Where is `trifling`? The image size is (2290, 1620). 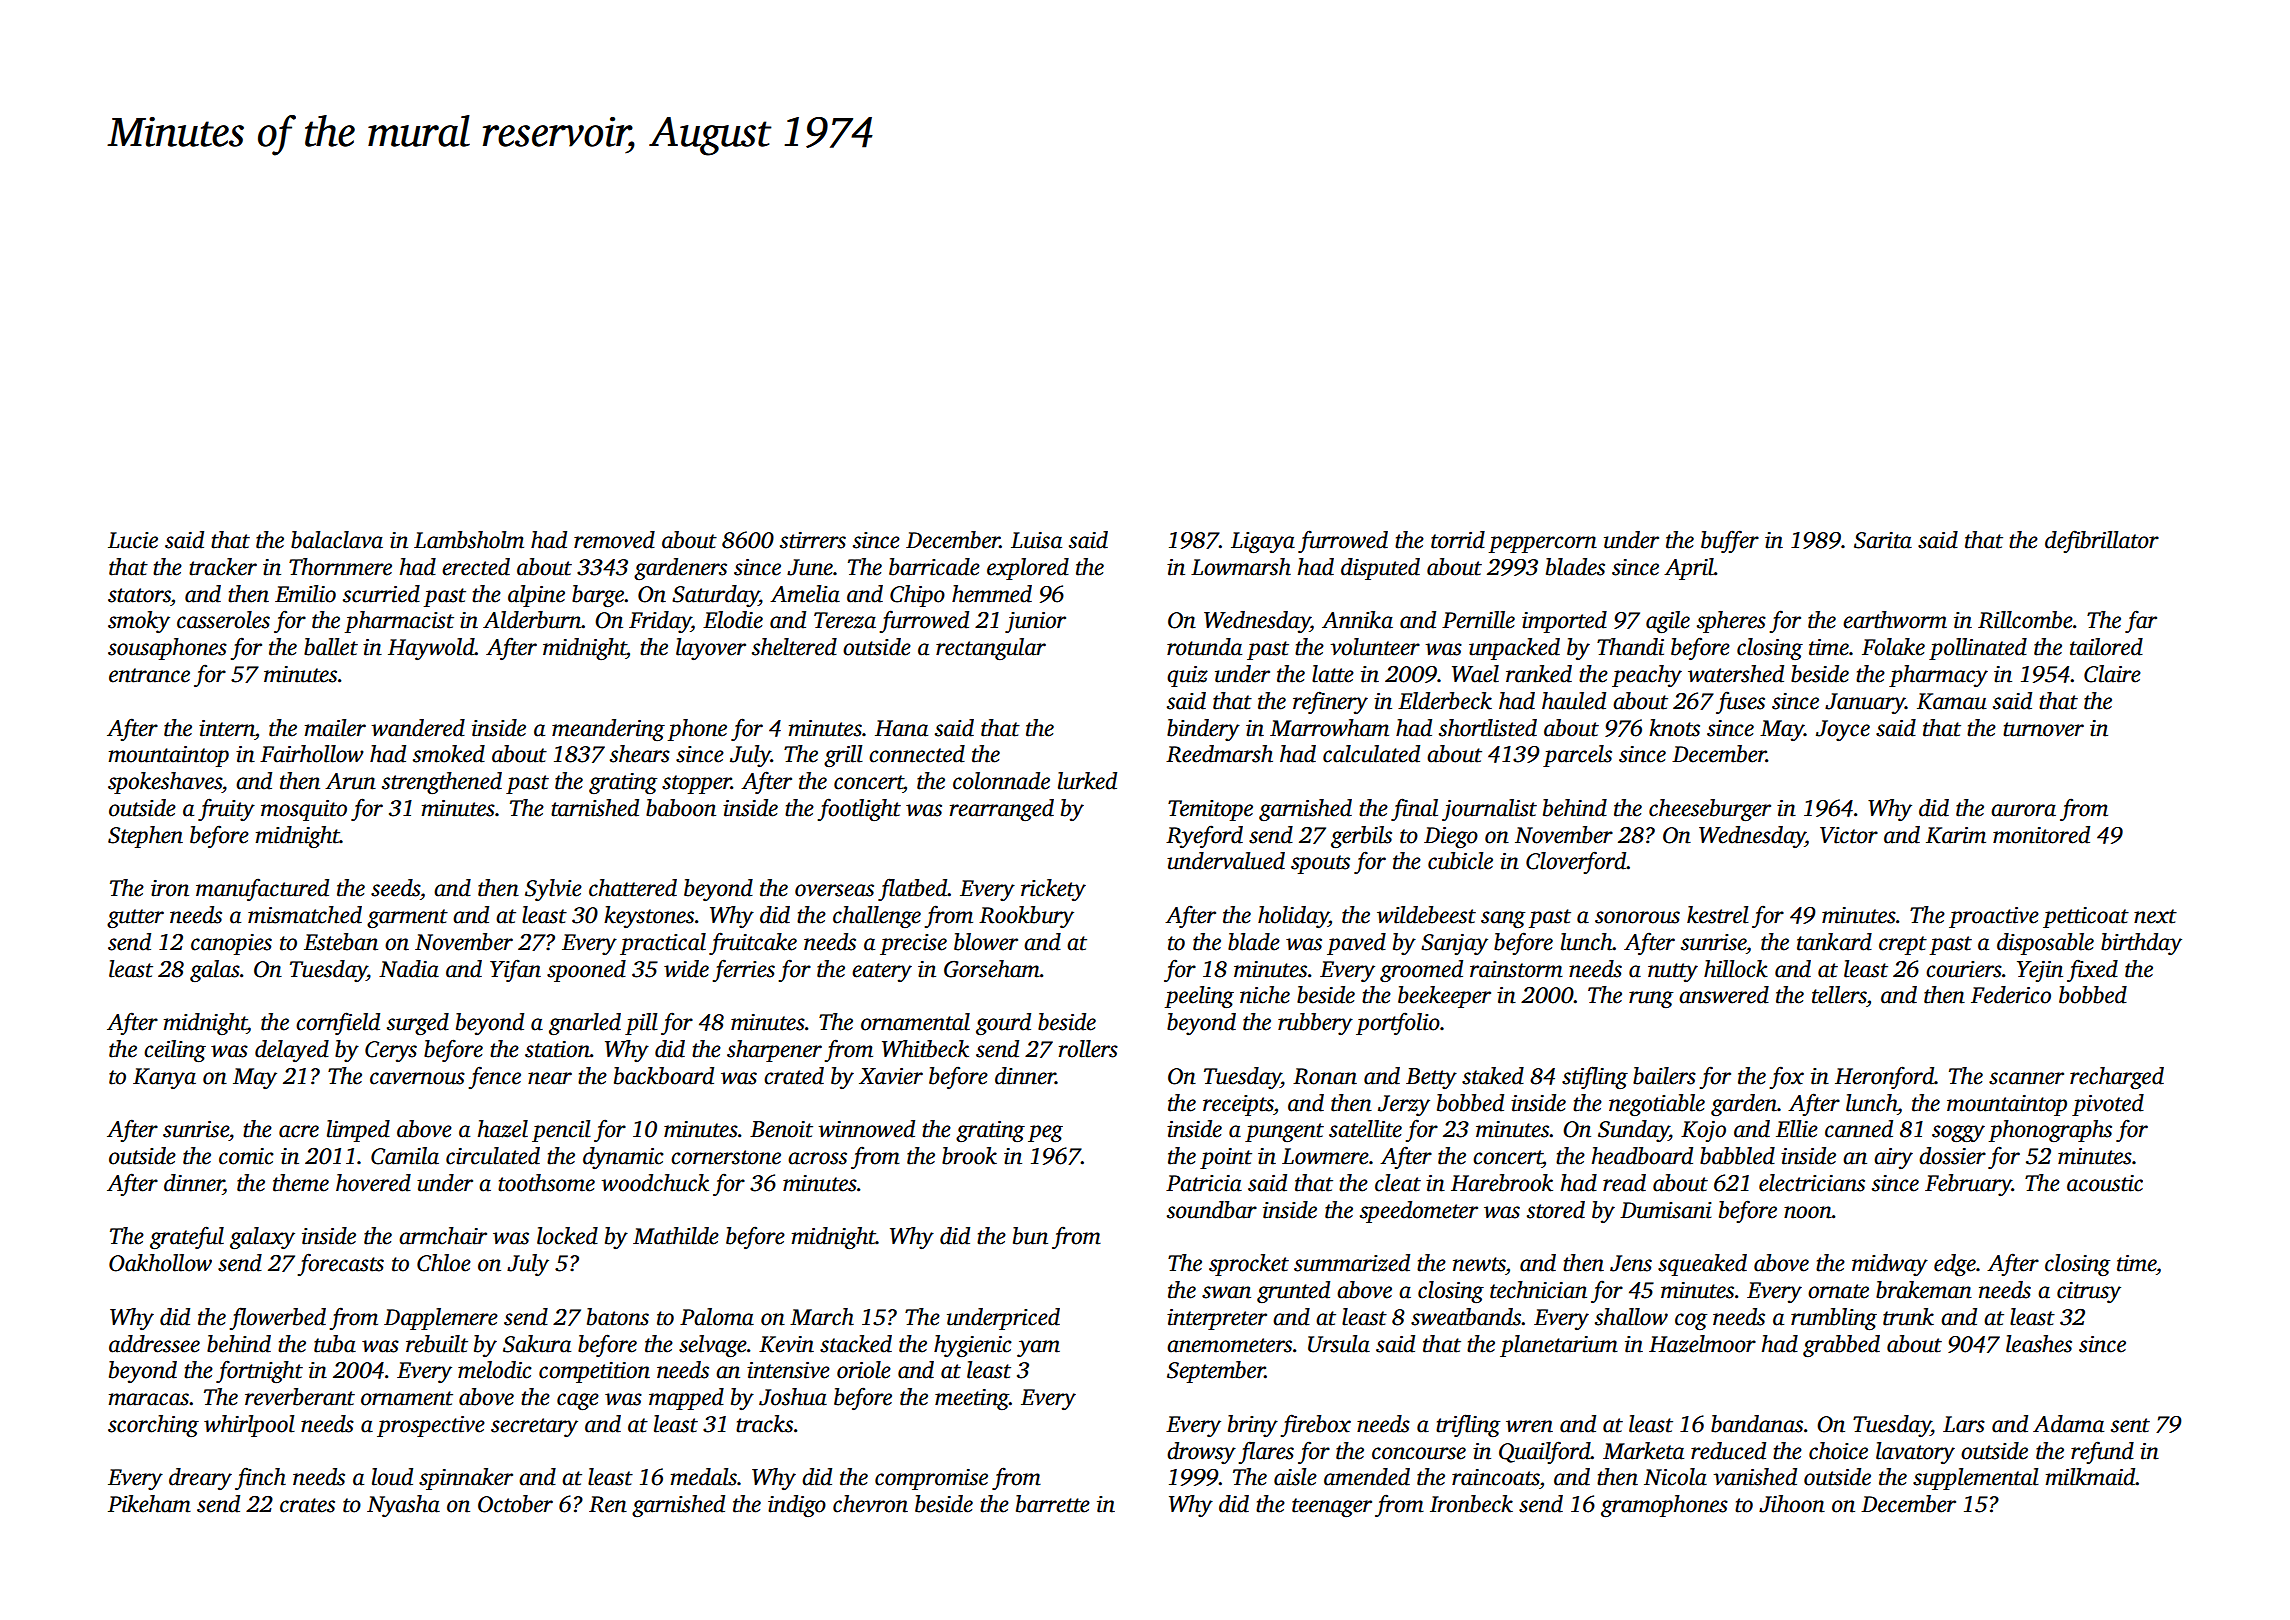
trifling is located at coordinates (1468, 1425).
